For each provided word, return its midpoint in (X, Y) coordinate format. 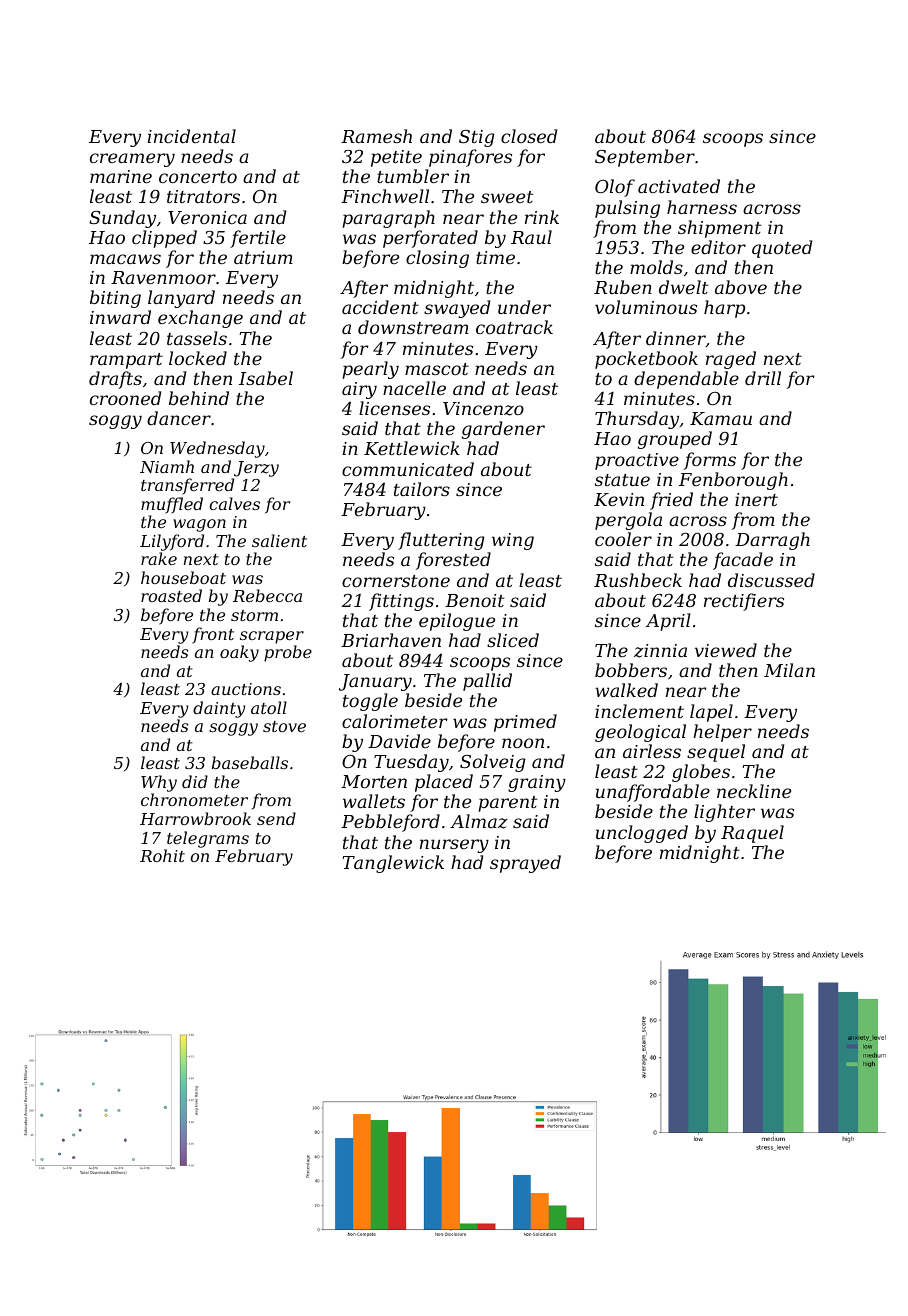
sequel (716, 753)
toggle (370, 702)
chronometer (194, 799)
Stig (476, 138)
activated (679, 186)
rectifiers (744, 602)
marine (121, 176)
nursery (454, 846)
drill (763, 378)
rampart (126, 361)
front (213, 635)
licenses (394, 408)
